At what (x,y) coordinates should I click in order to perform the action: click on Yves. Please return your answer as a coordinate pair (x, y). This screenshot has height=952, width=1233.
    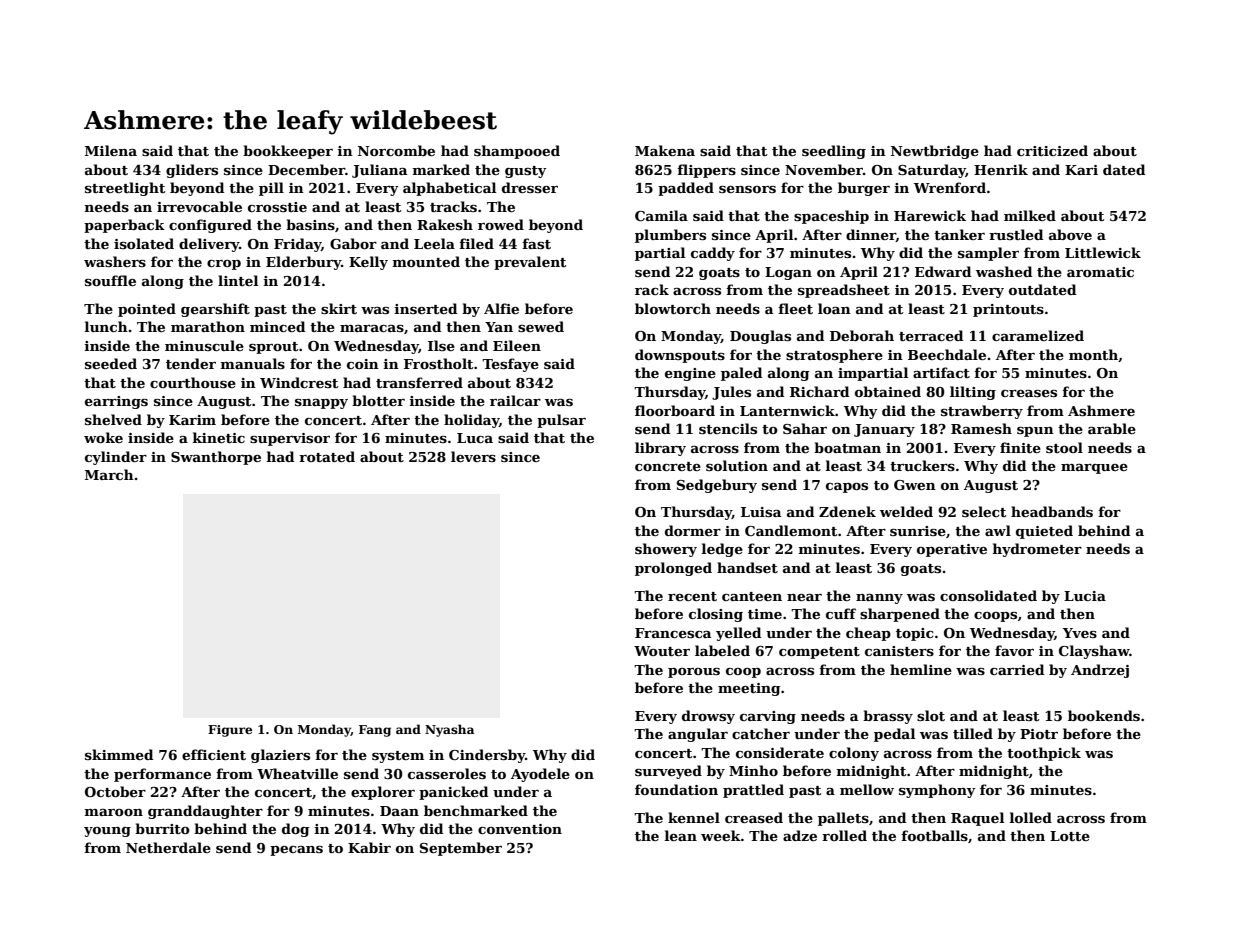
    Looking at the image, I should click on (1080, 633).
